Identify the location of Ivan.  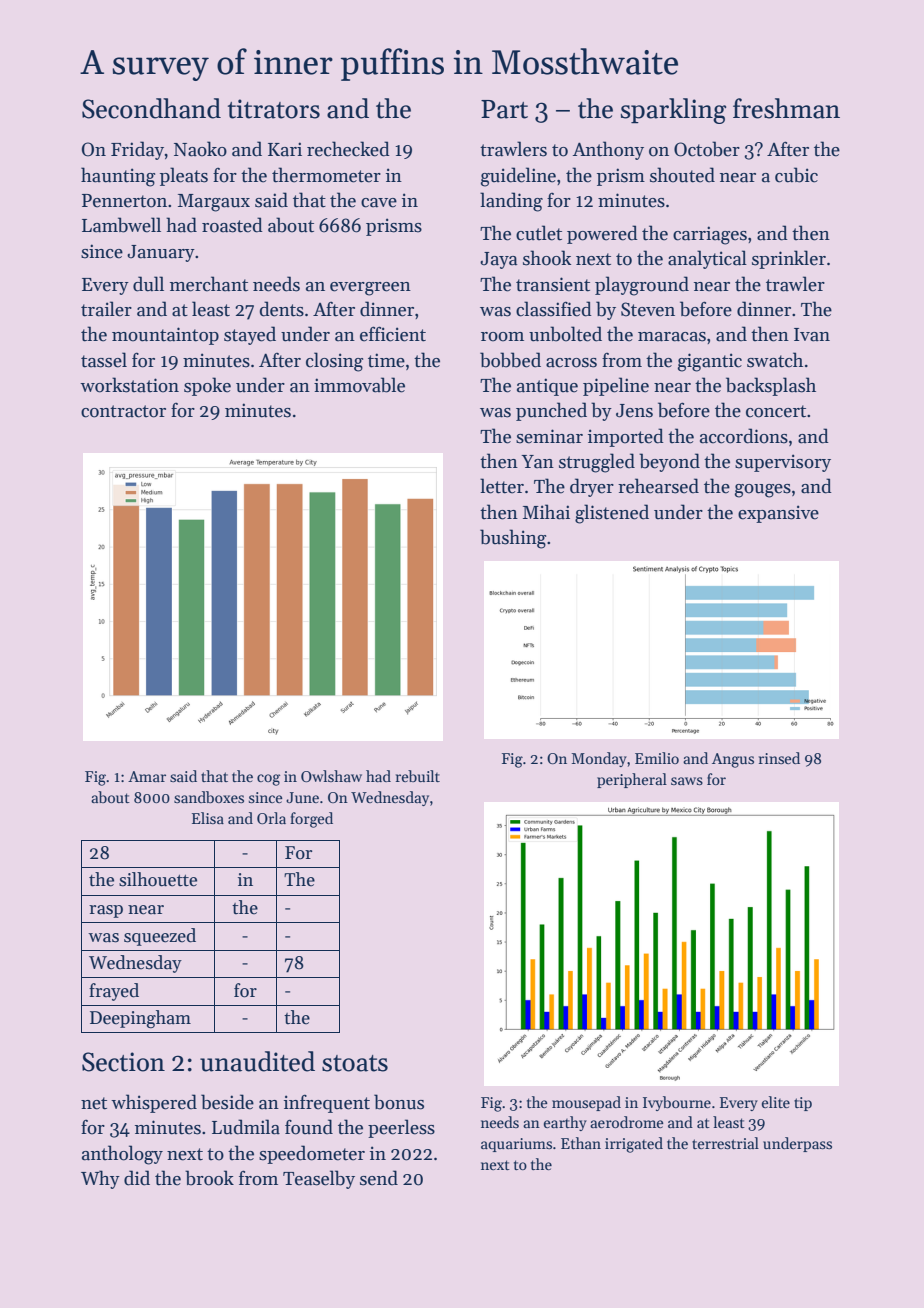
(812, 335).
